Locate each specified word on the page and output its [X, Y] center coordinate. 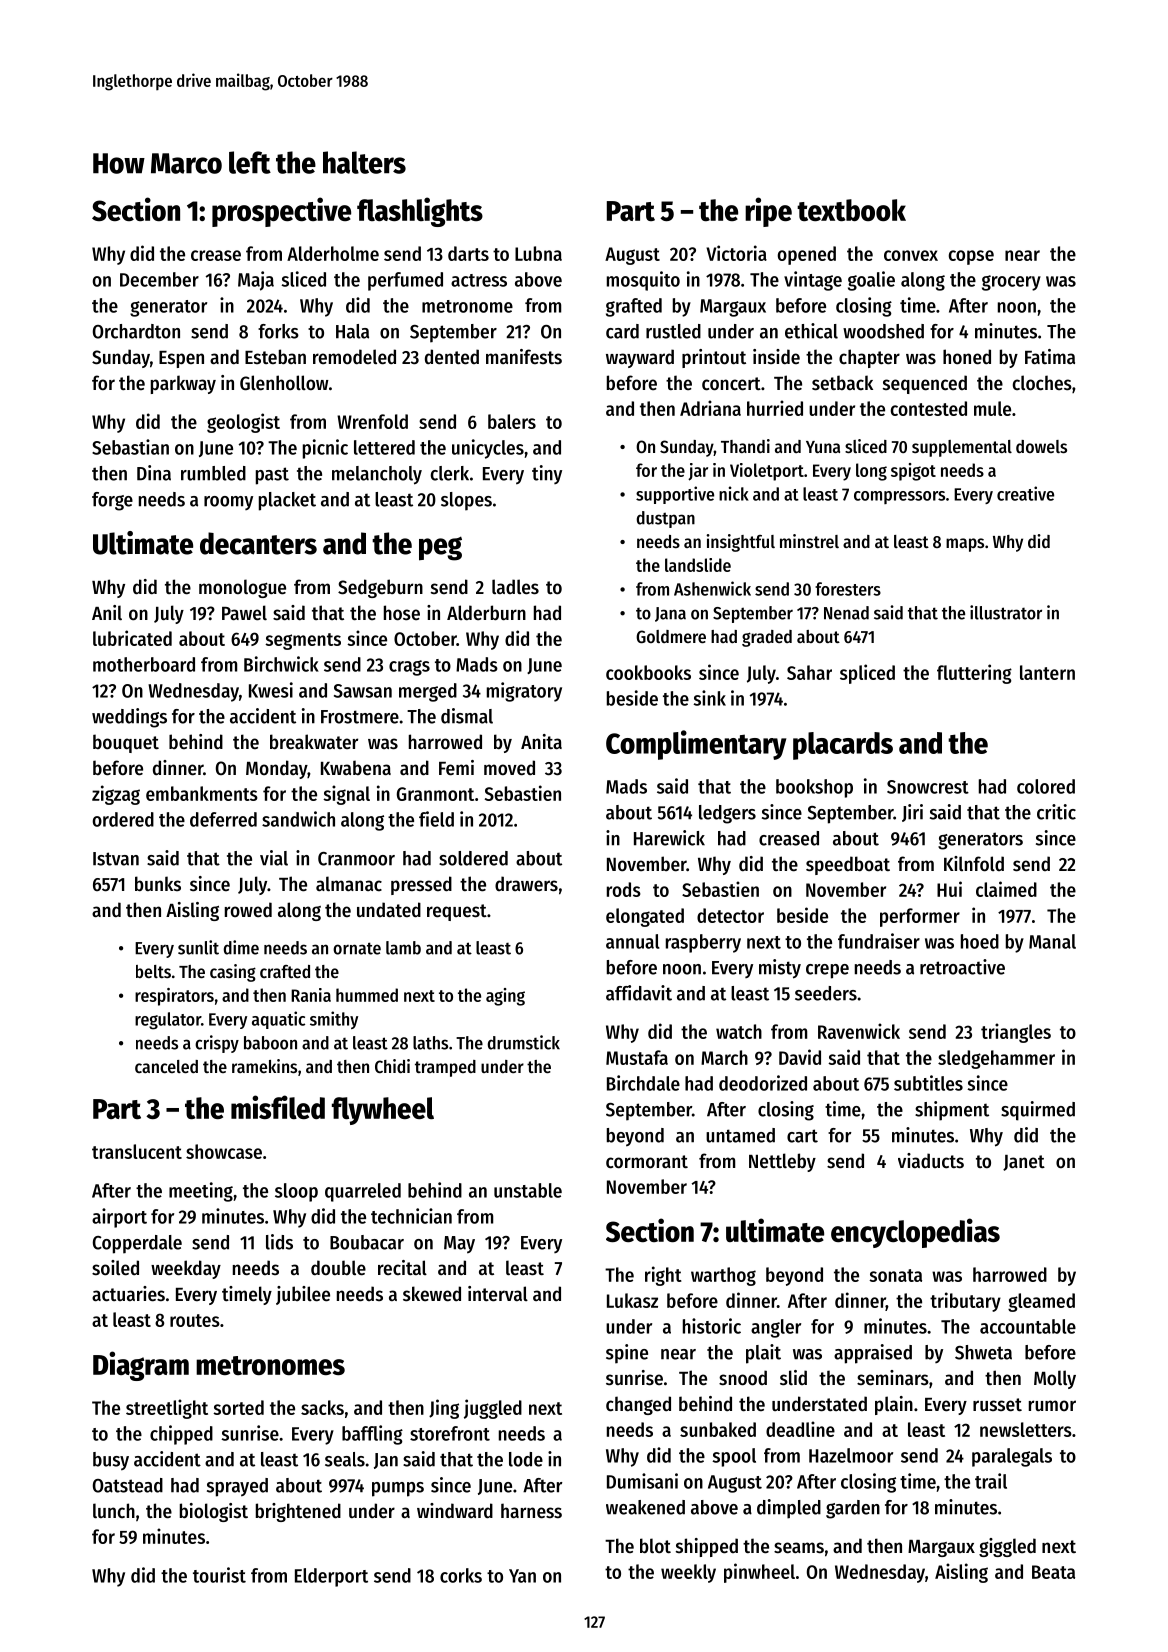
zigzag [116, 795]
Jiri [912, 813]
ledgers [727, 814]
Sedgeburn [380, 588]
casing [233, 973]
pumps [398, 1489]
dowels [1041, 446]
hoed [980, 941]
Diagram [141, 1366]
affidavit [639, 993]
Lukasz [632, 1300]
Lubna [538, 253]
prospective [281, 212]
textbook [851, 210]
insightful [740, 543]
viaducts [931, 1161]
